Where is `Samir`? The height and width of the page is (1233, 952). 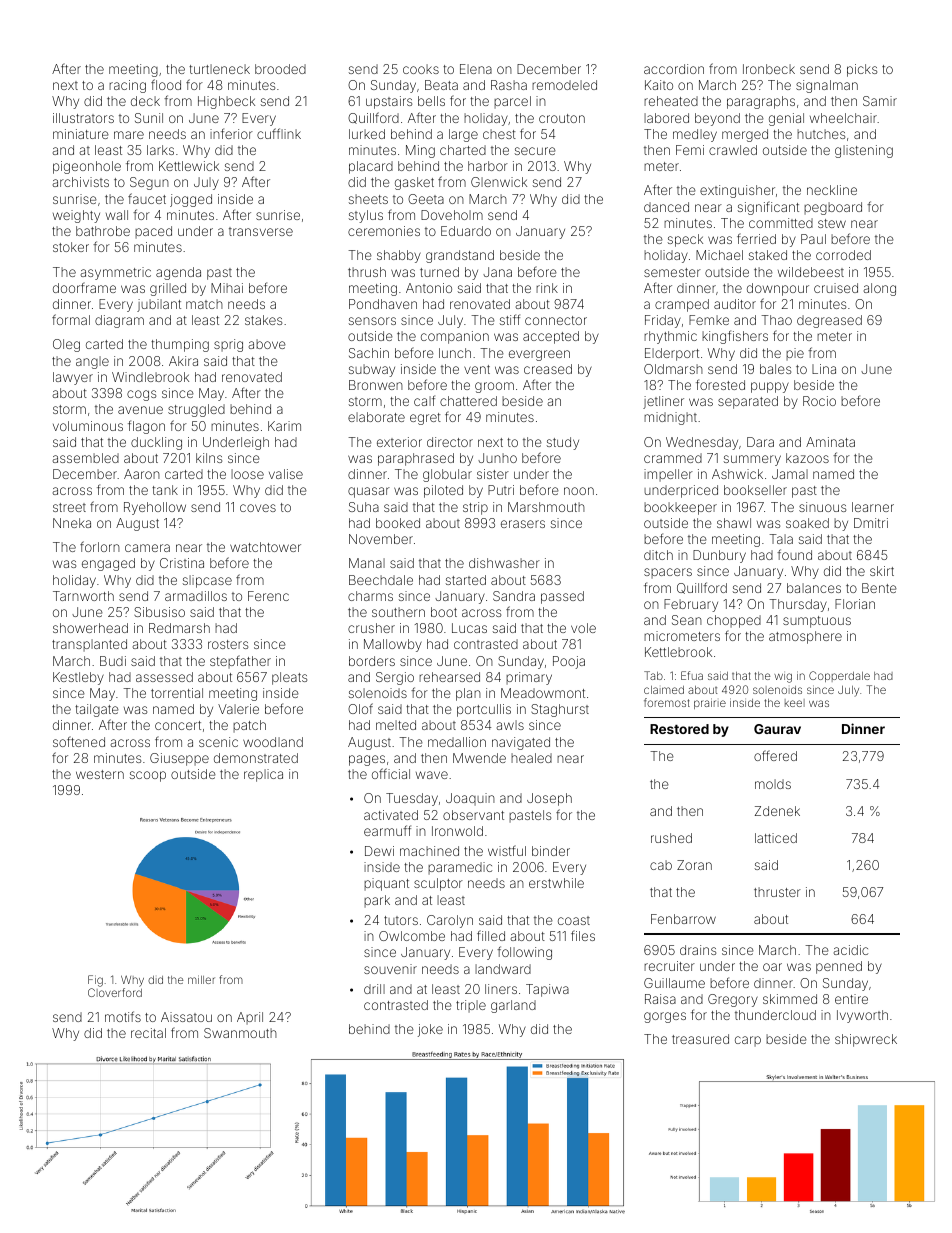
Samir is located at coordinates (880, 101).
